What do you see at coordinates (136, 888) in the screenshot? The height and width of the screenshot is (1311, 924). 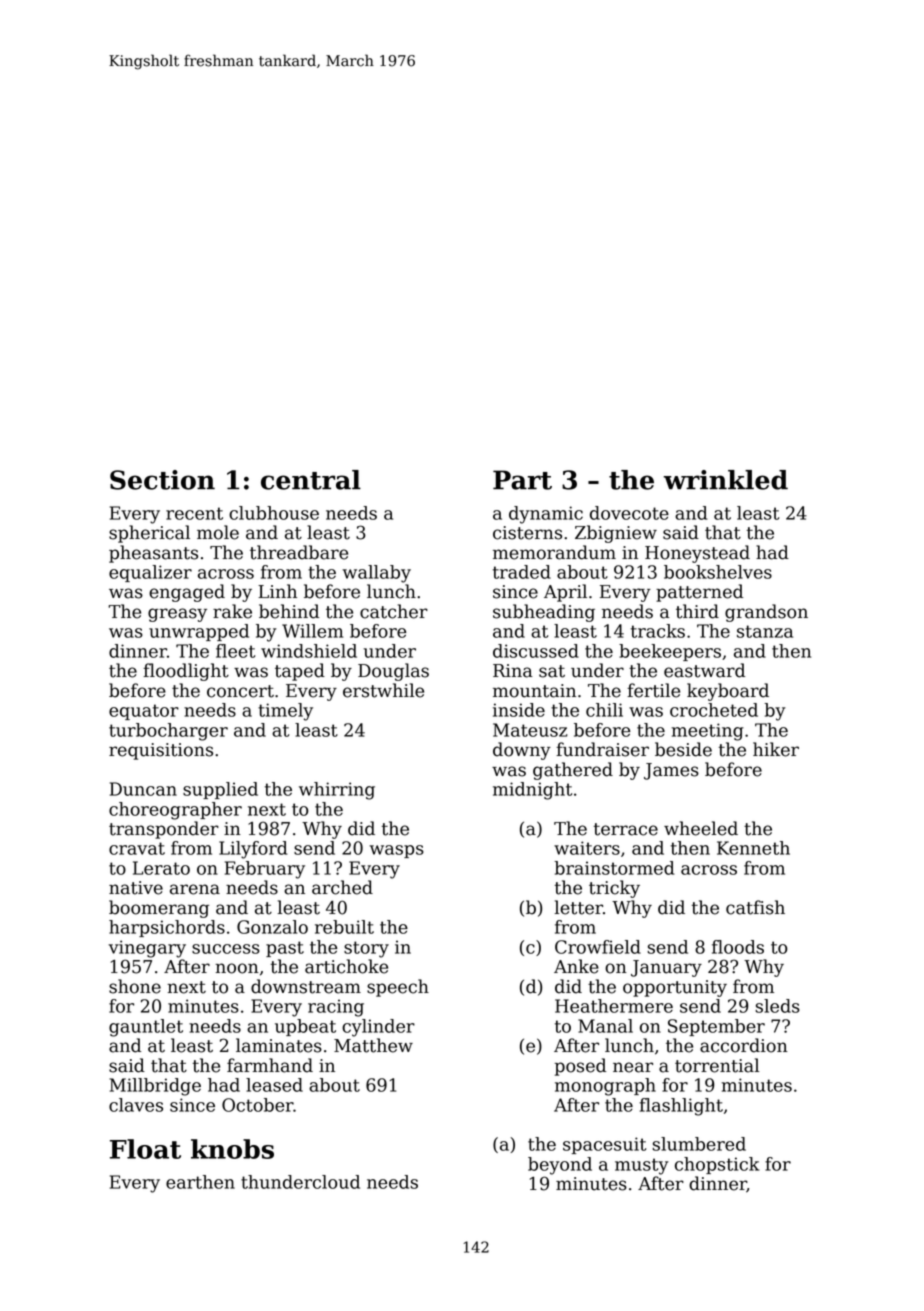 I see `native` at bounding box center [136, 888].
